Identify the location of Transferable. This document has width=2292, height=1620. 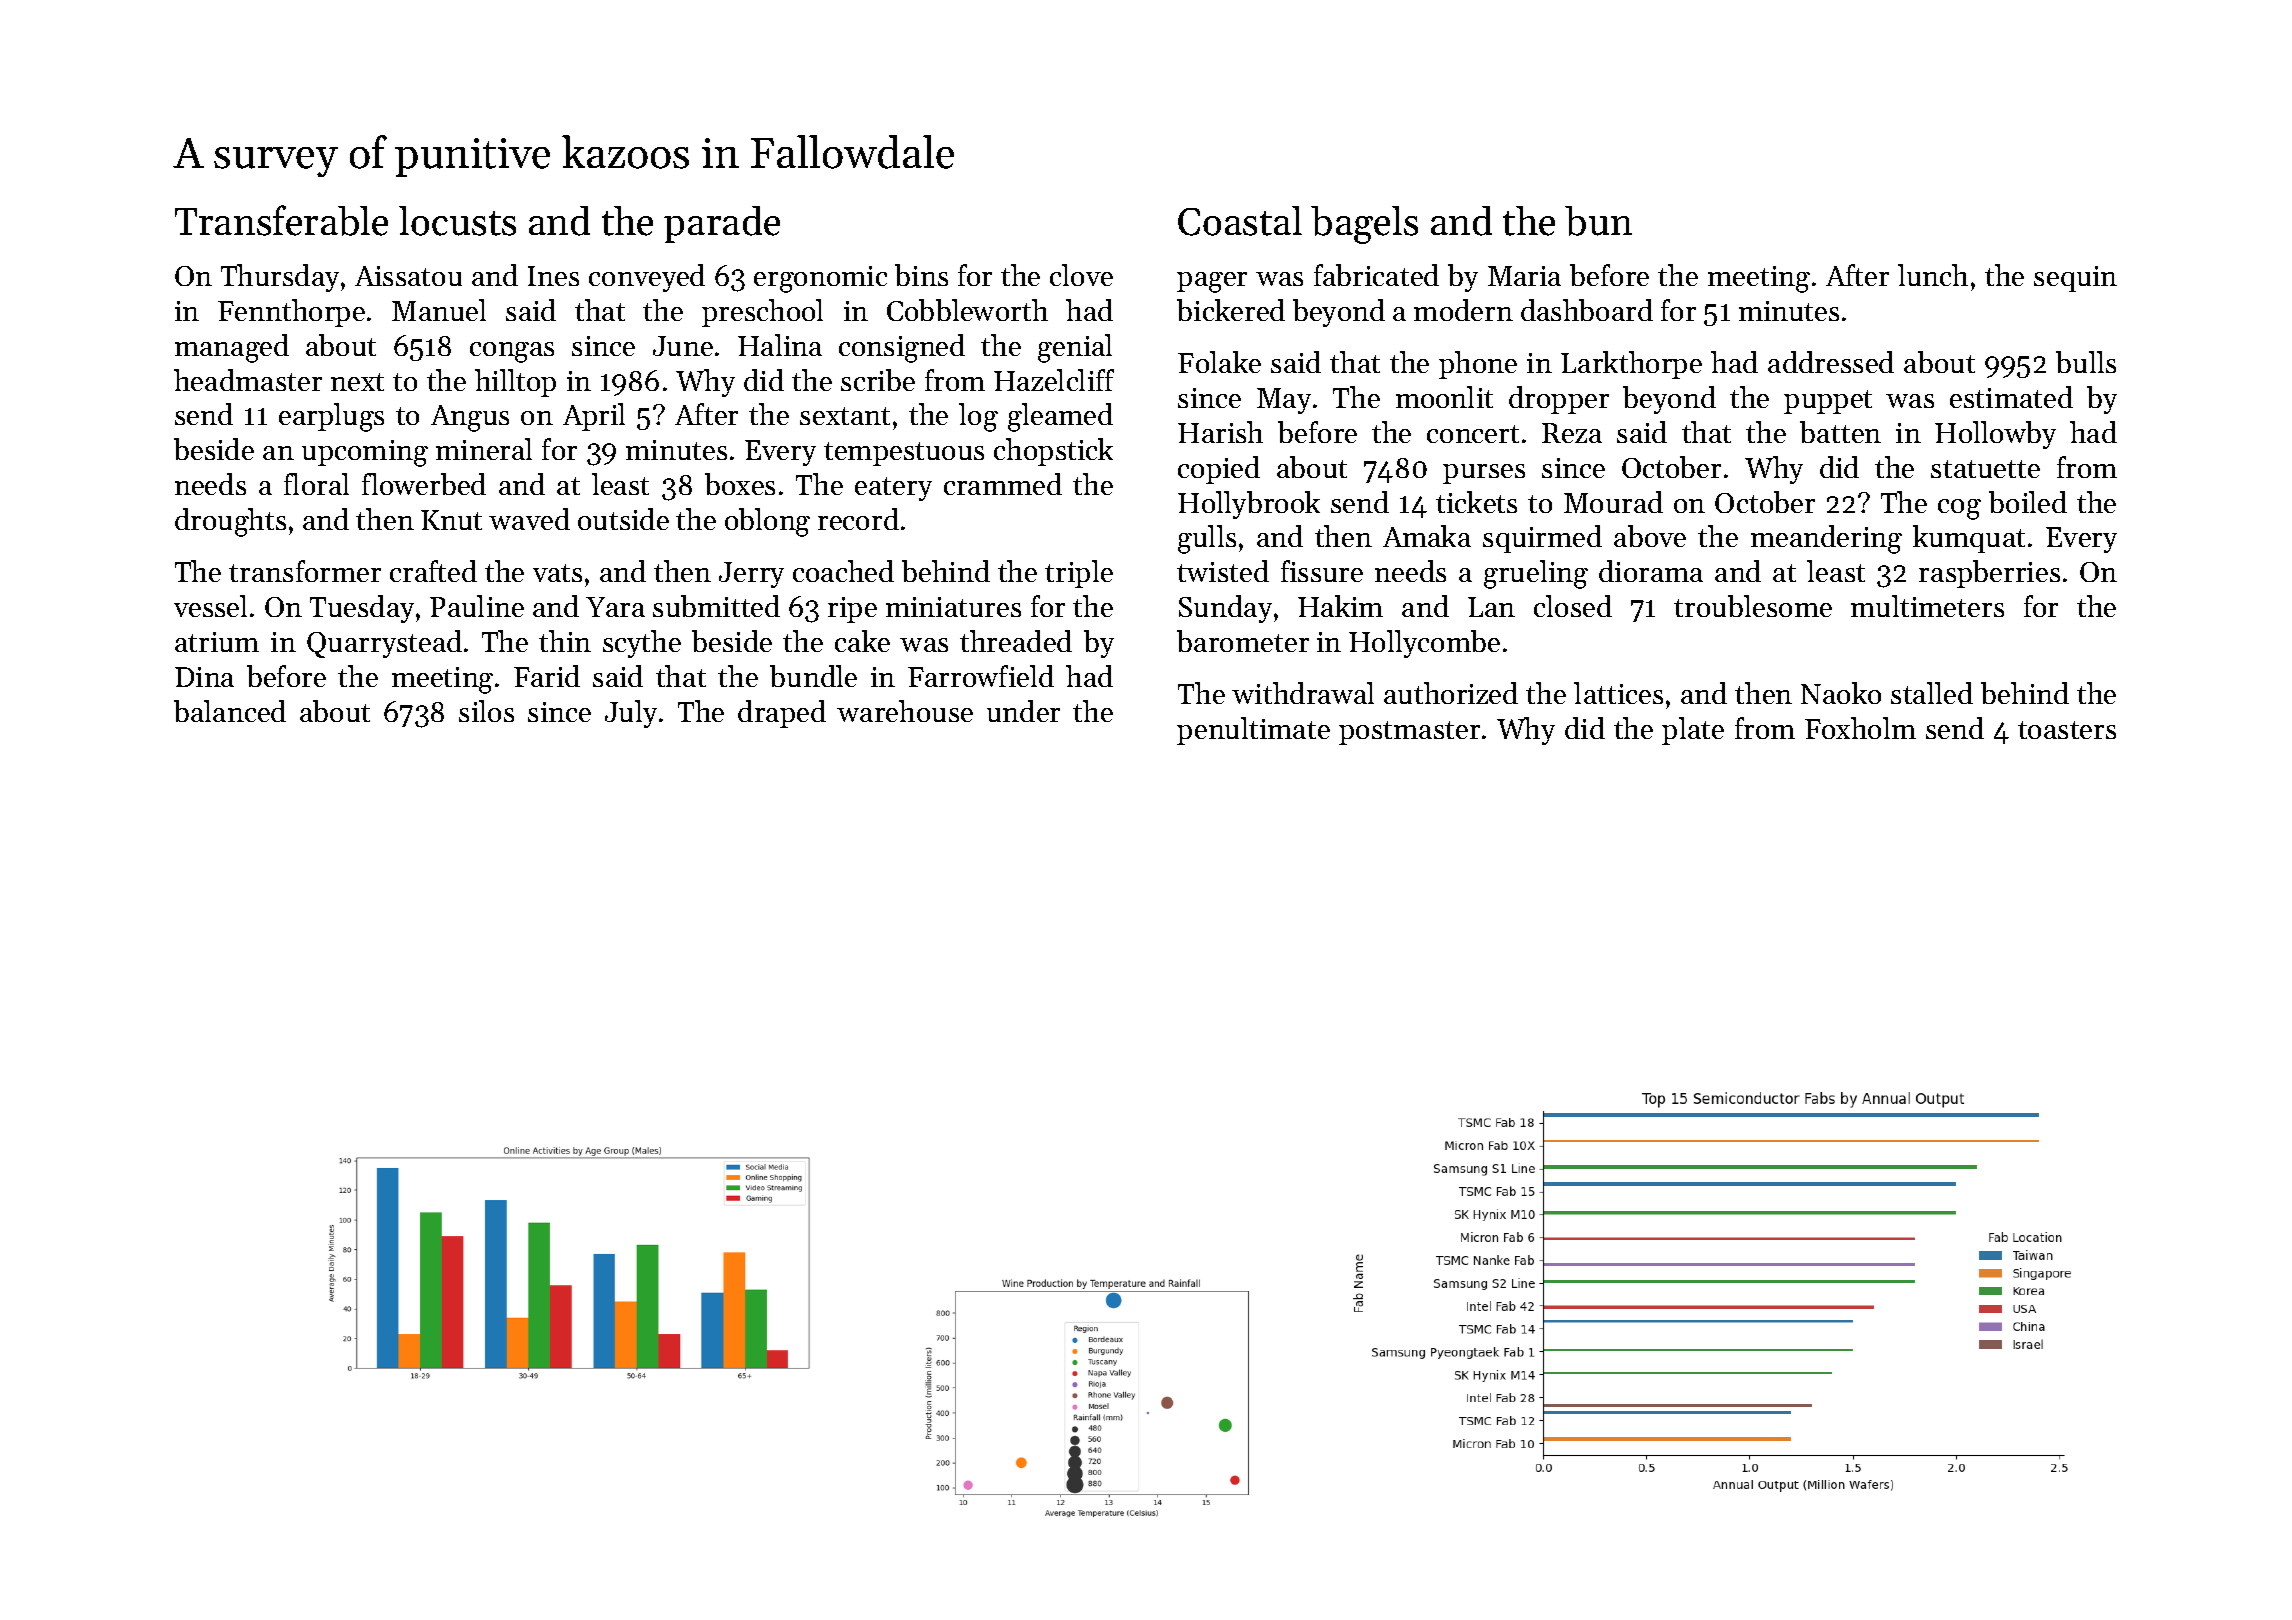
(281, 220).
